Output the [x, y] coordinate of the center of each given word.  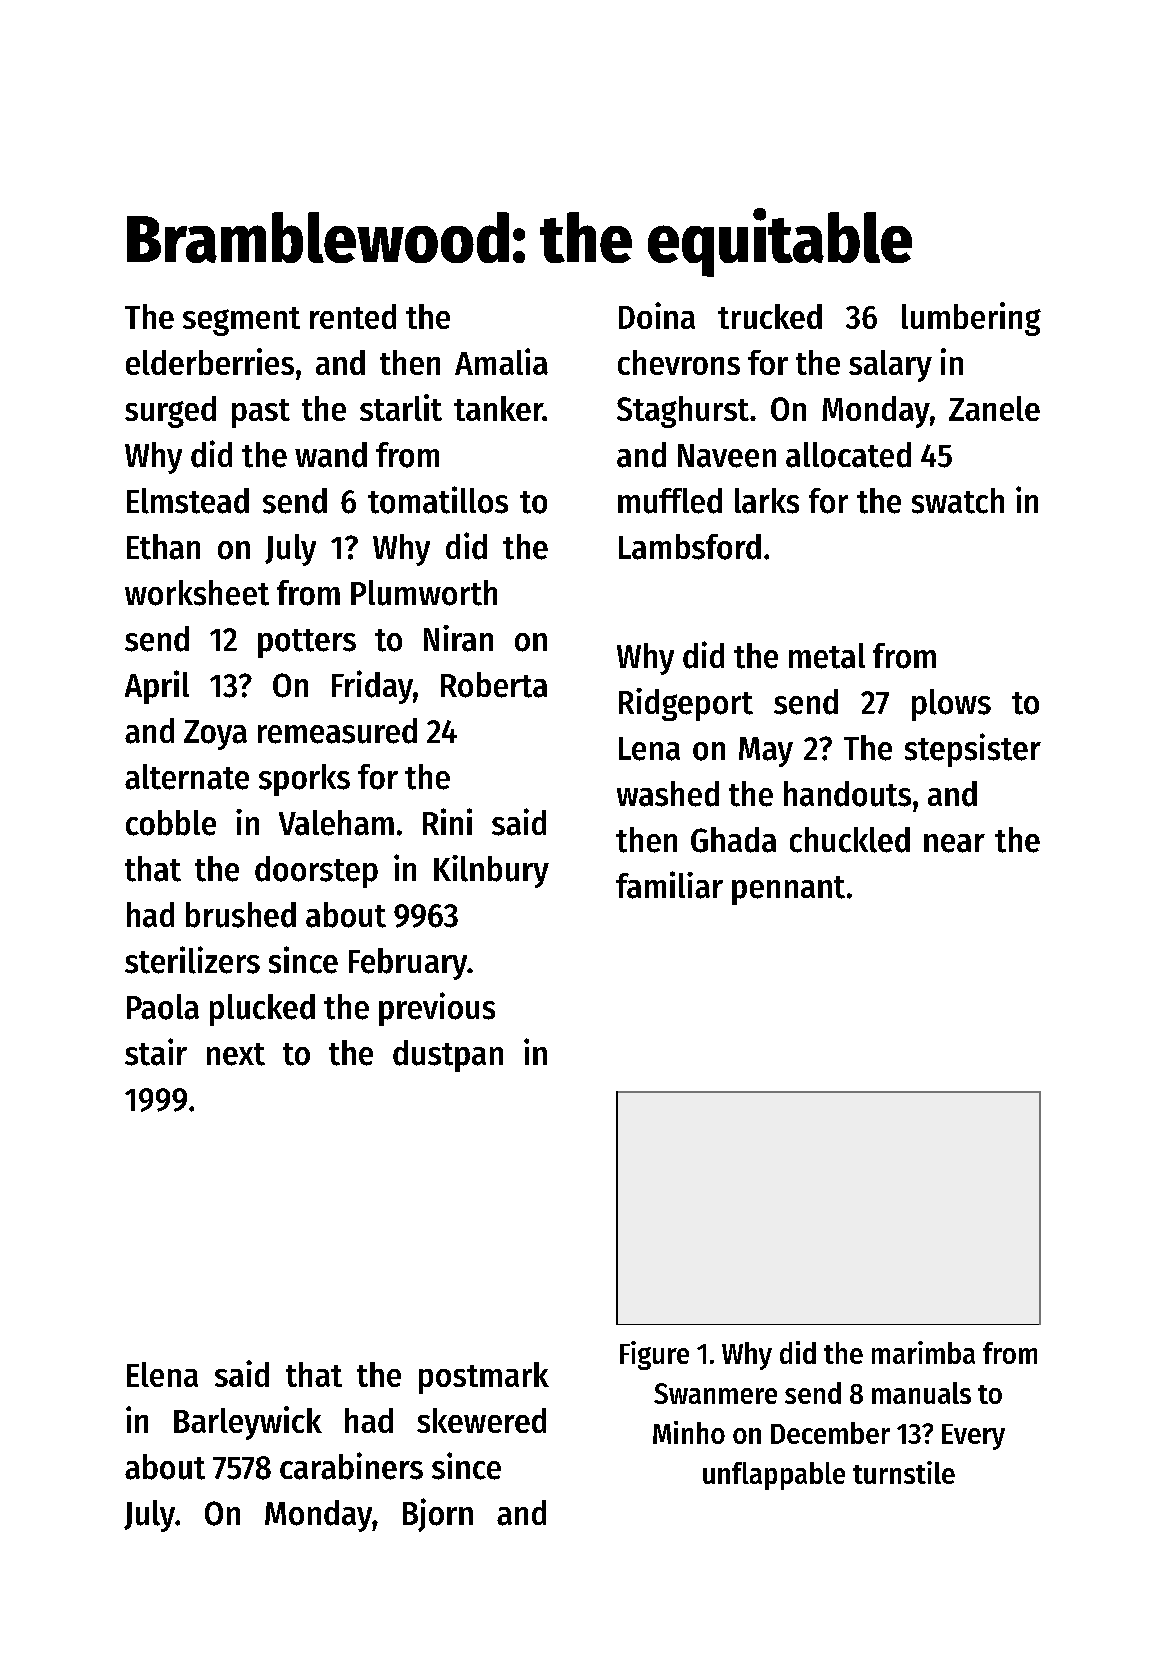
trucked [770, 316]
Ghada [733, 840]
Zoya [215, 735]
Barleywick [248, 1423]
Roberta [494, 685]
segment [241, 321]
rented [353, 316]
